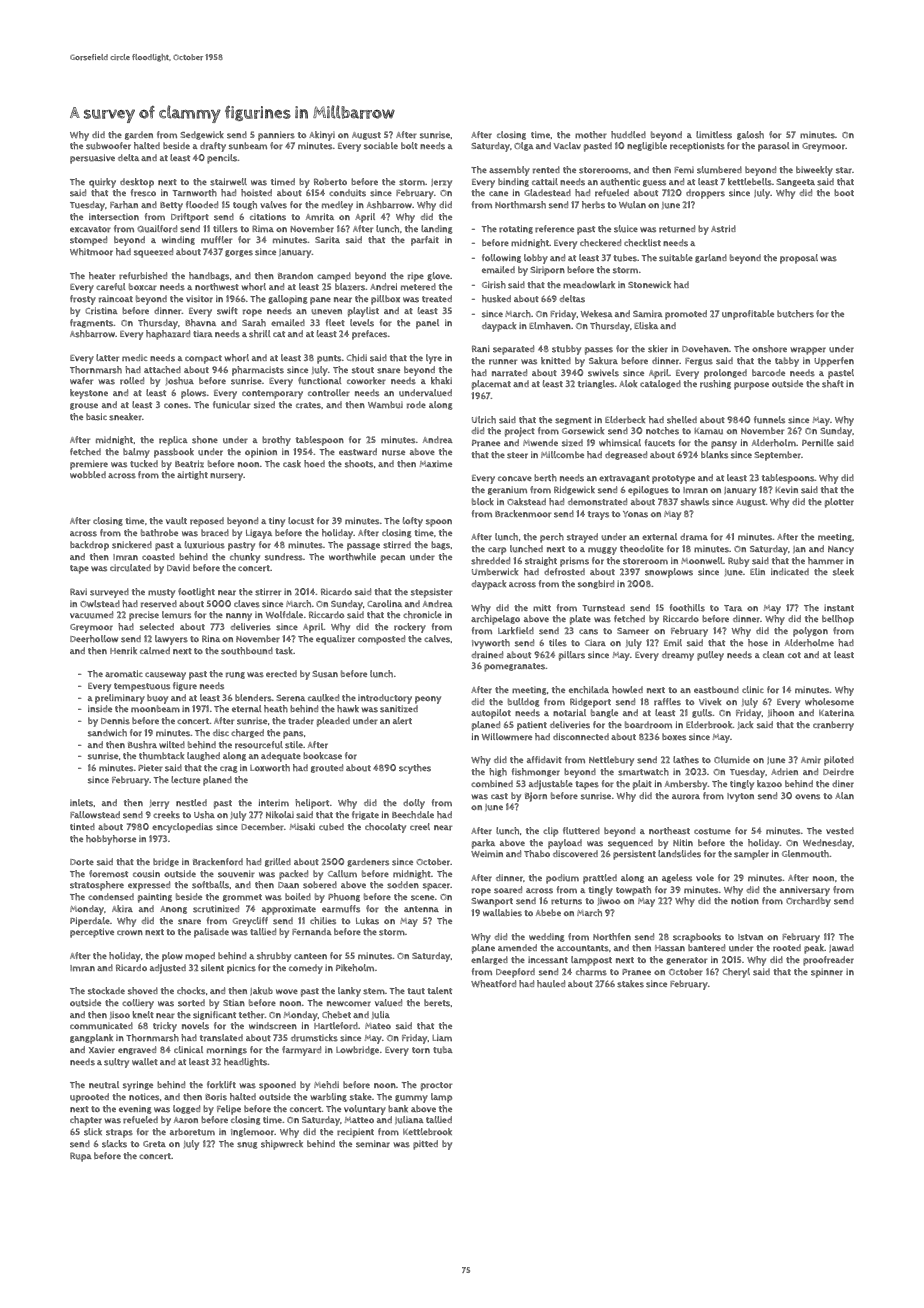  Describe the element at coordinates (157, 627) in the document. I see `selected` at that location.
